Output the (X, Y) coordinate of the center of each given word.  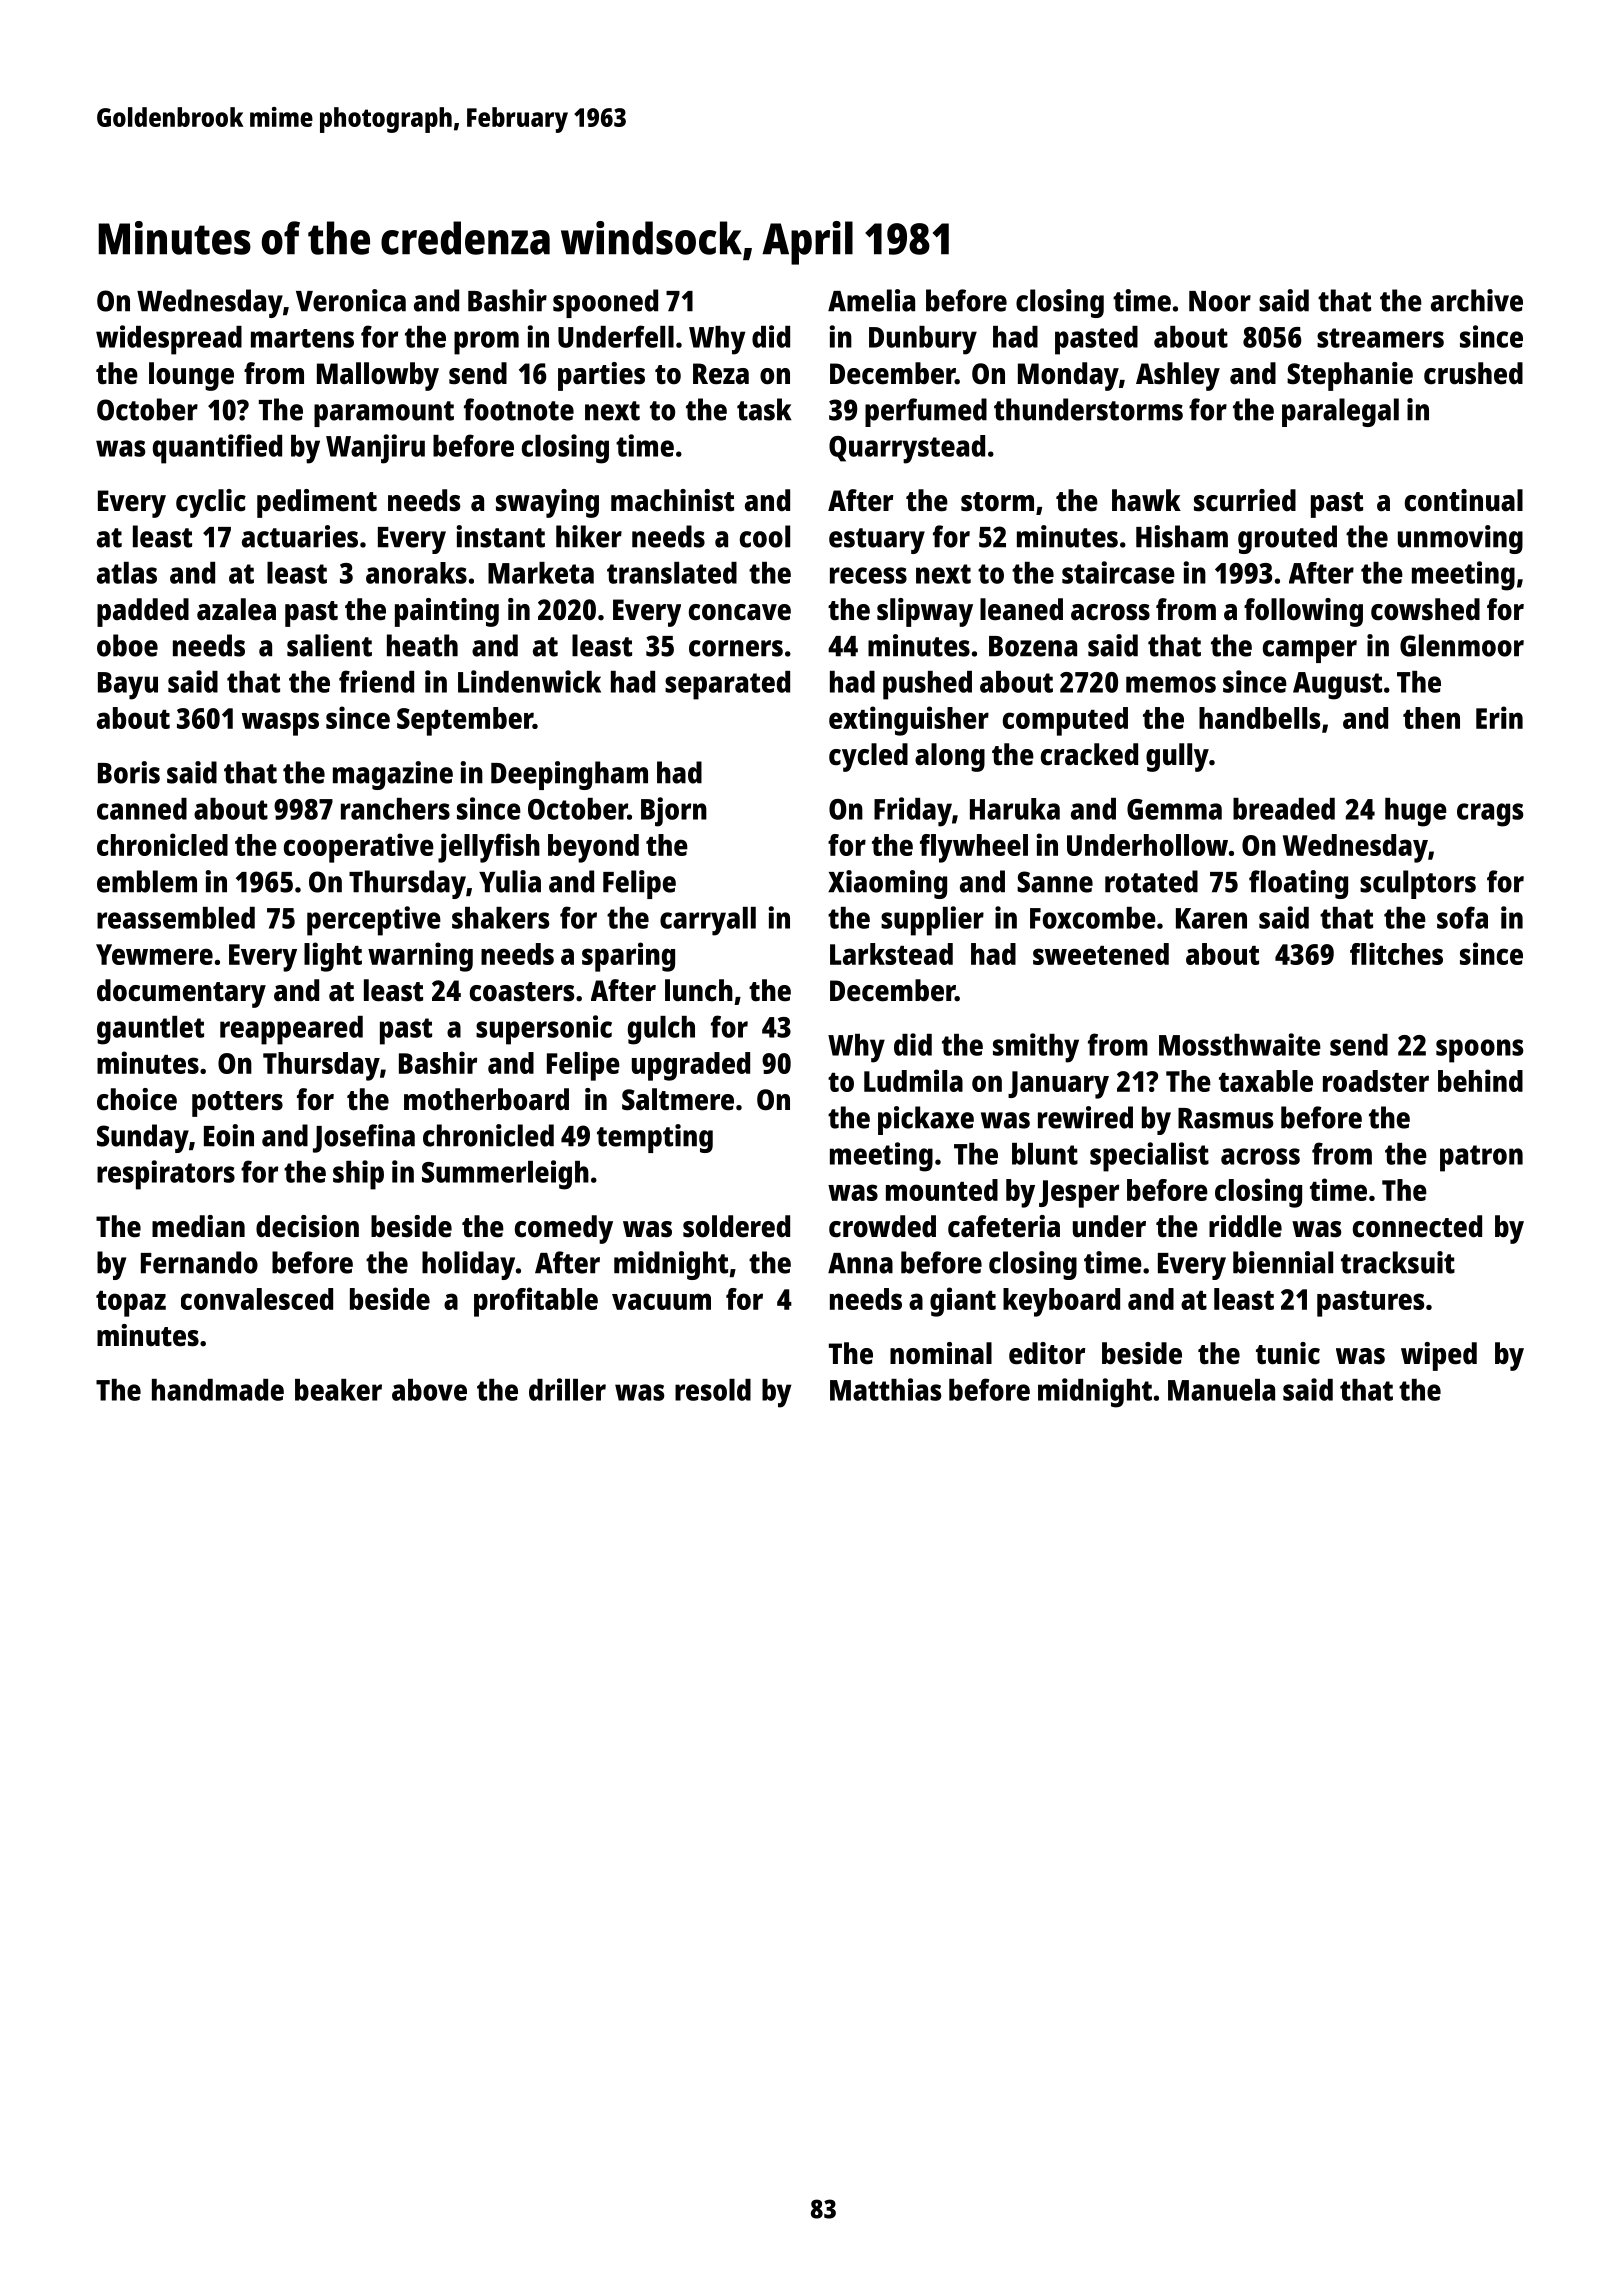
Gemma (1174, 809)
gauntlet (150, 1030)
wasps (280, 724)
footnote (519, 409)
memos (1171, 684)
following (1303, 612)
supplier (932, 921)
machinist (672, 500)
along (950, 757)
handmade (218, 1390)
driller (567, 1389)
